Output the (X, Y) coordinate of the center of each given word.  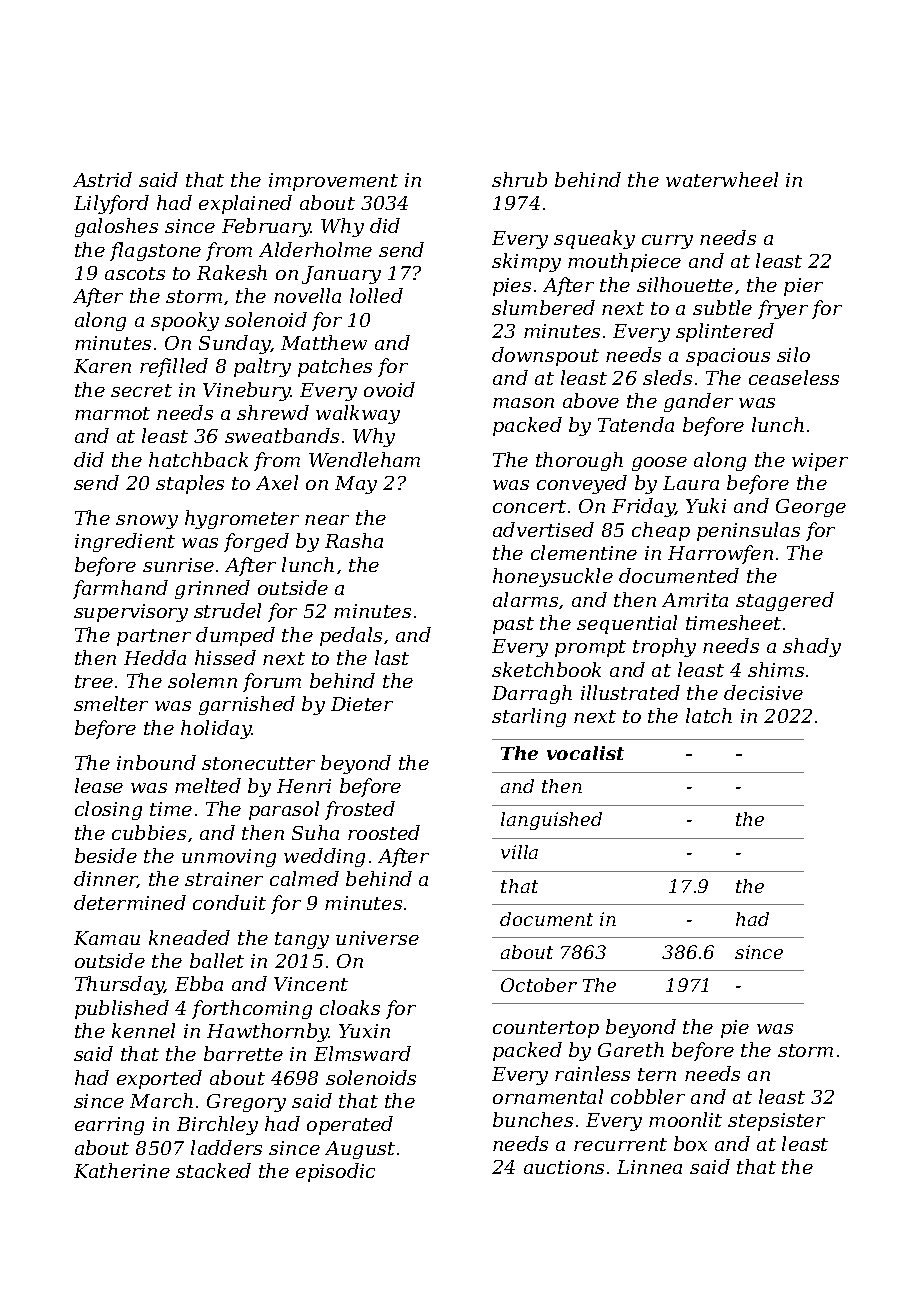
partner (154, 637)
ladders (226, 1147)
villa (519, 852)
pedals (351, 636)
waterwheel (722, 179)
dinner (106, 879)
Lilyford (111, 204)
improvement (333, 182)
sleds (667, 377)
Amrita (695, 600)
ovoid (389, 389)
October (539, 985)
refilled (174, 367)
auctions (564, 1167)
